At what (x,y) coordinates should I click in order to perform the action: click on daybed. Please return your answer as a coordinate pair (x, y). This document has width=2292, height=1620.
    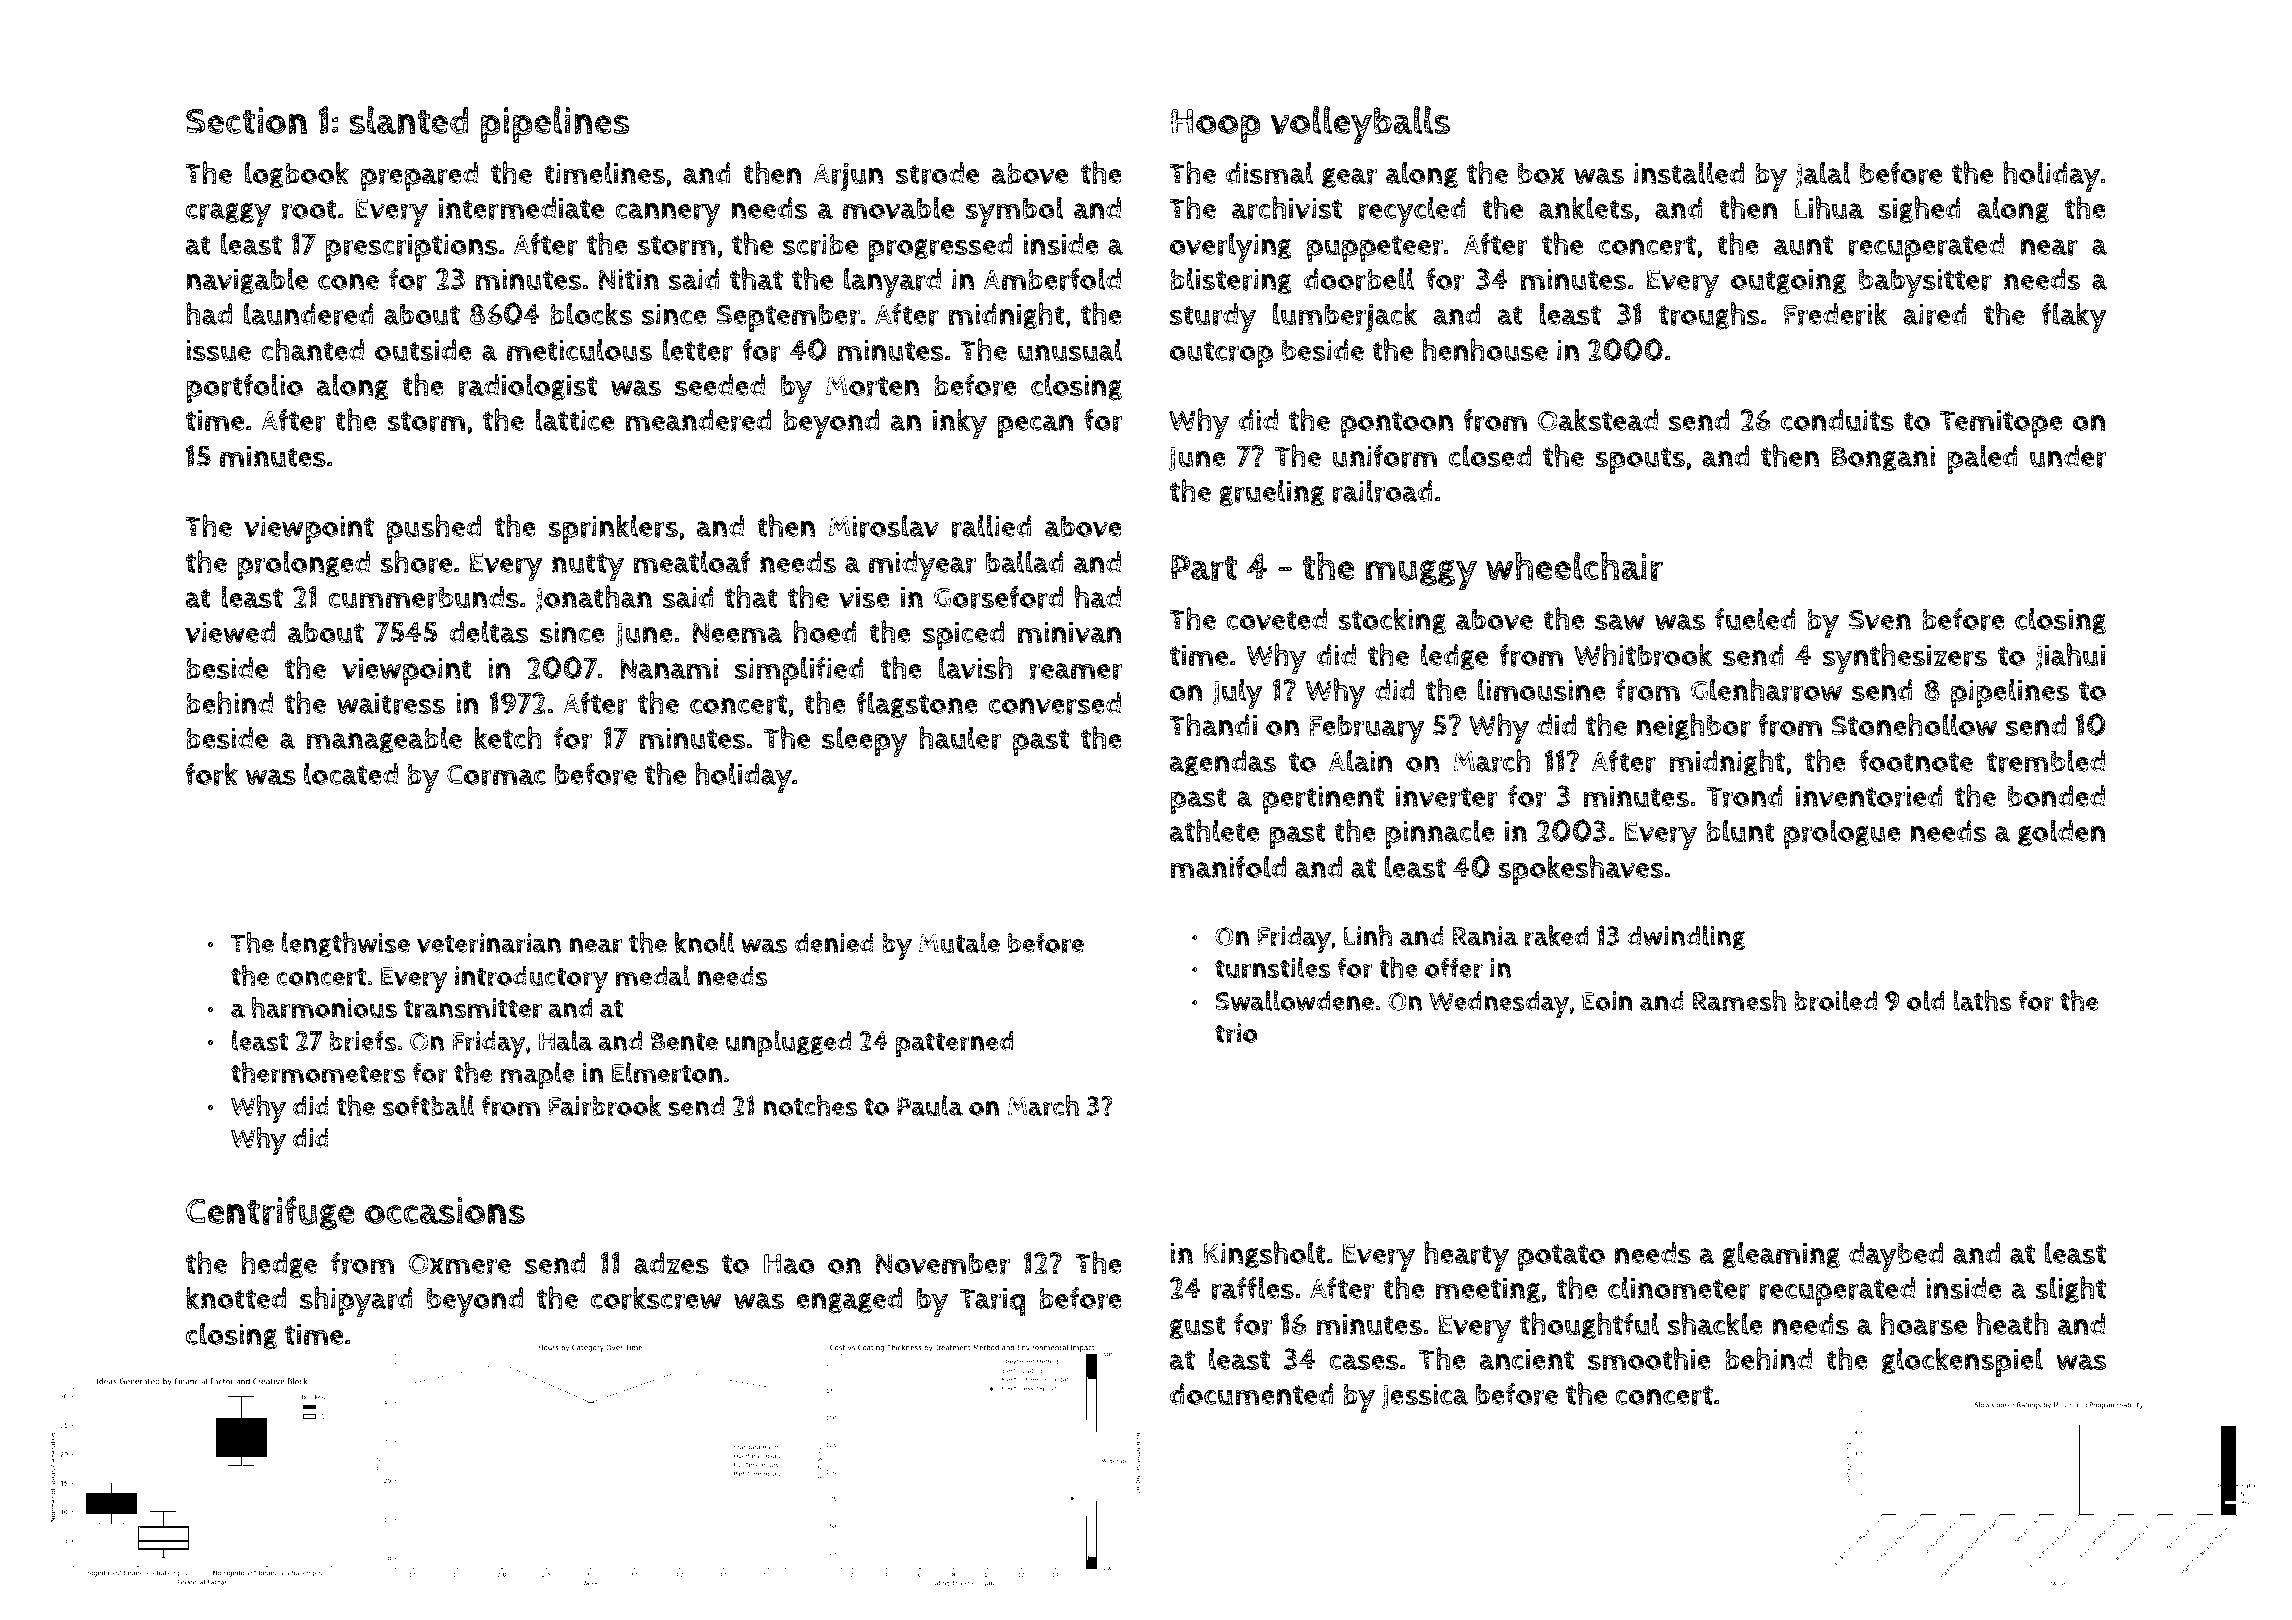
    Looking at the image, I should click on (1896, 1257).
